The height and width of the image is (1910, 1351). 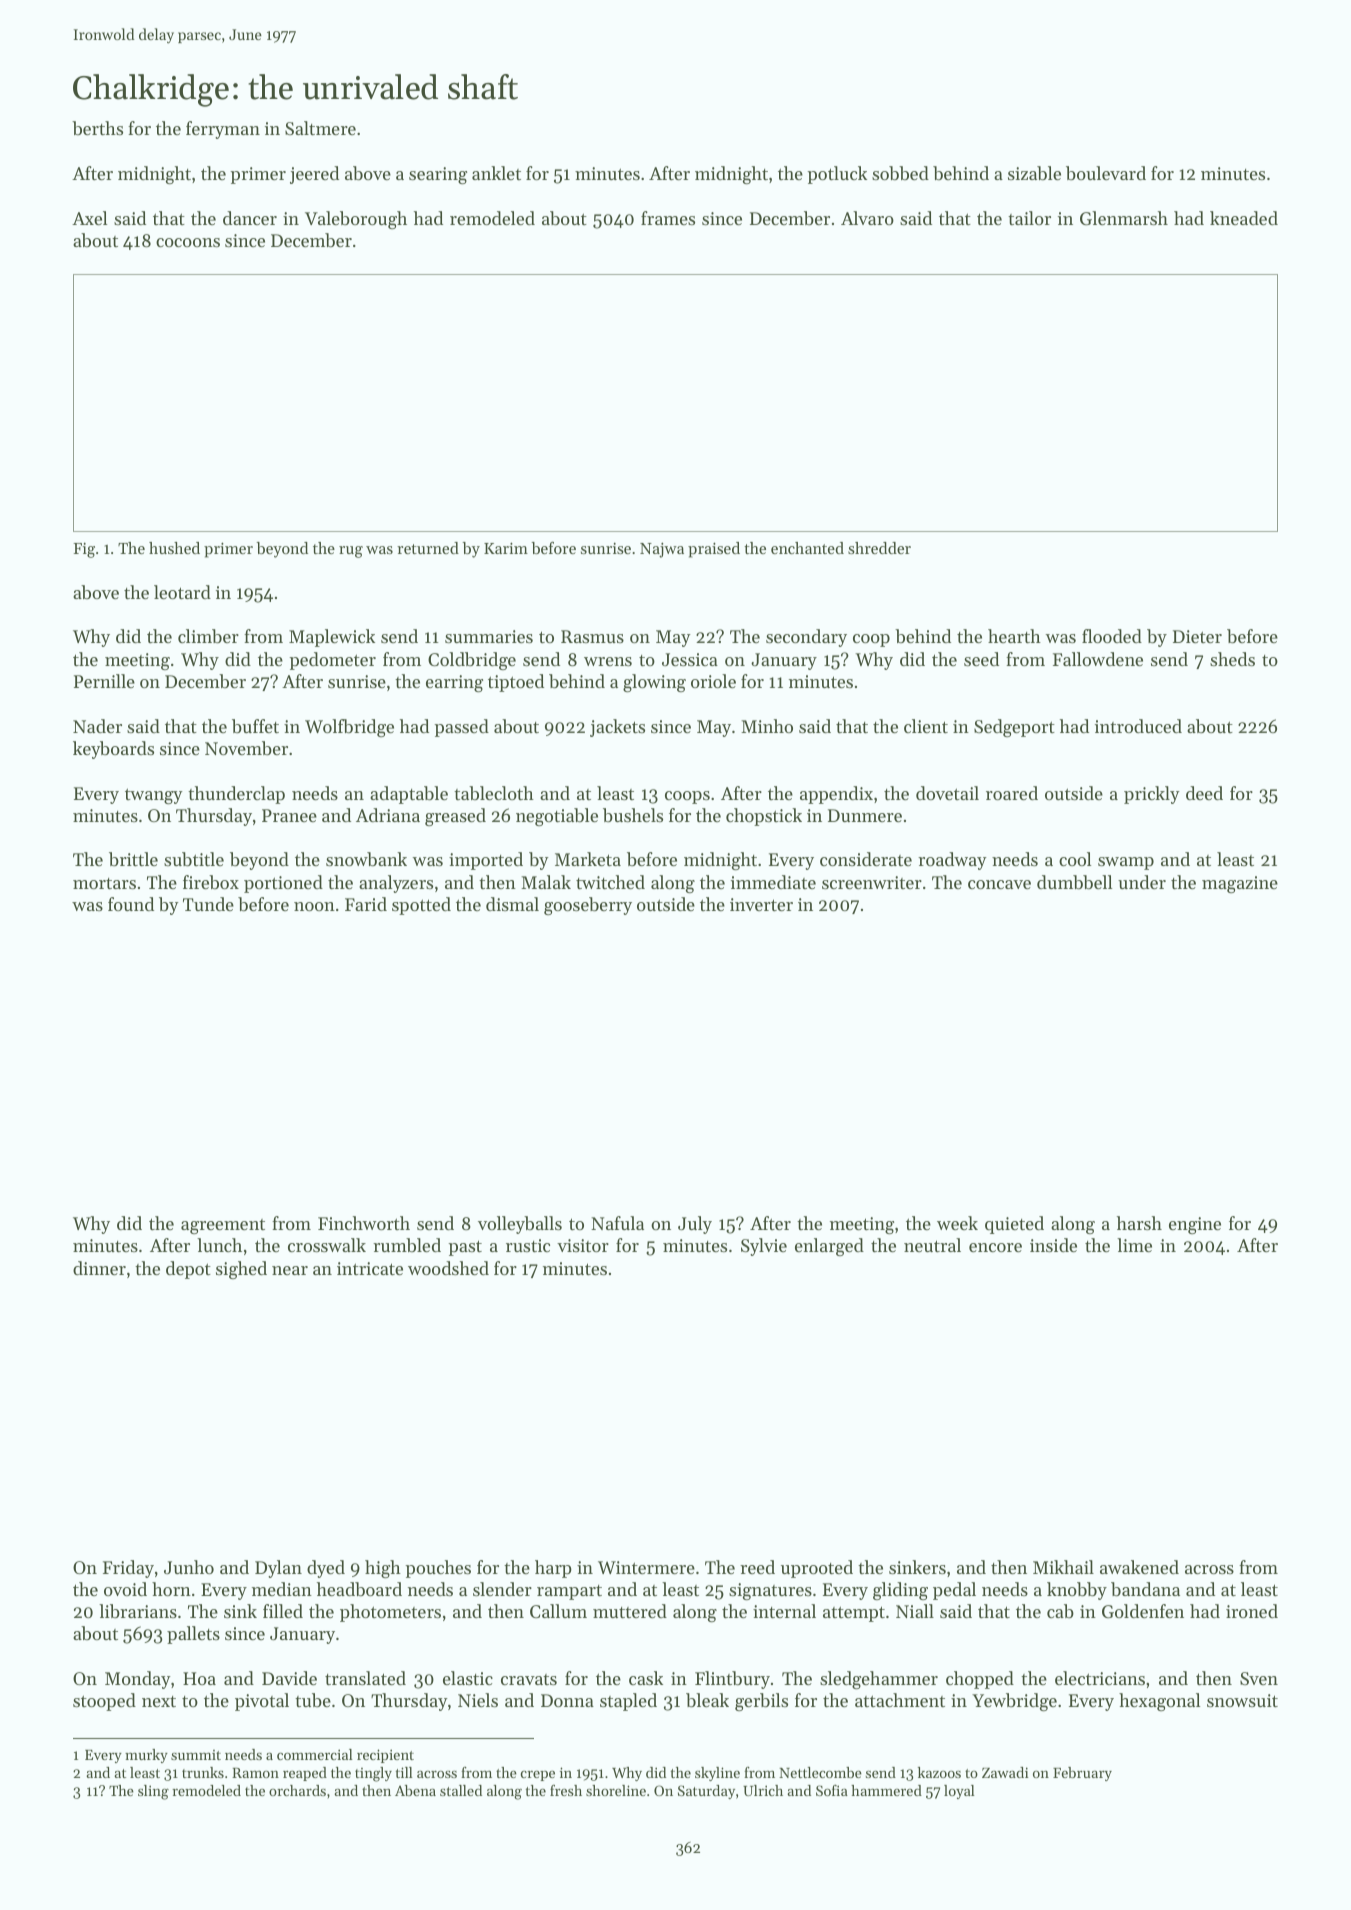 I want to click on wrens, so click(x=608, y=661).
